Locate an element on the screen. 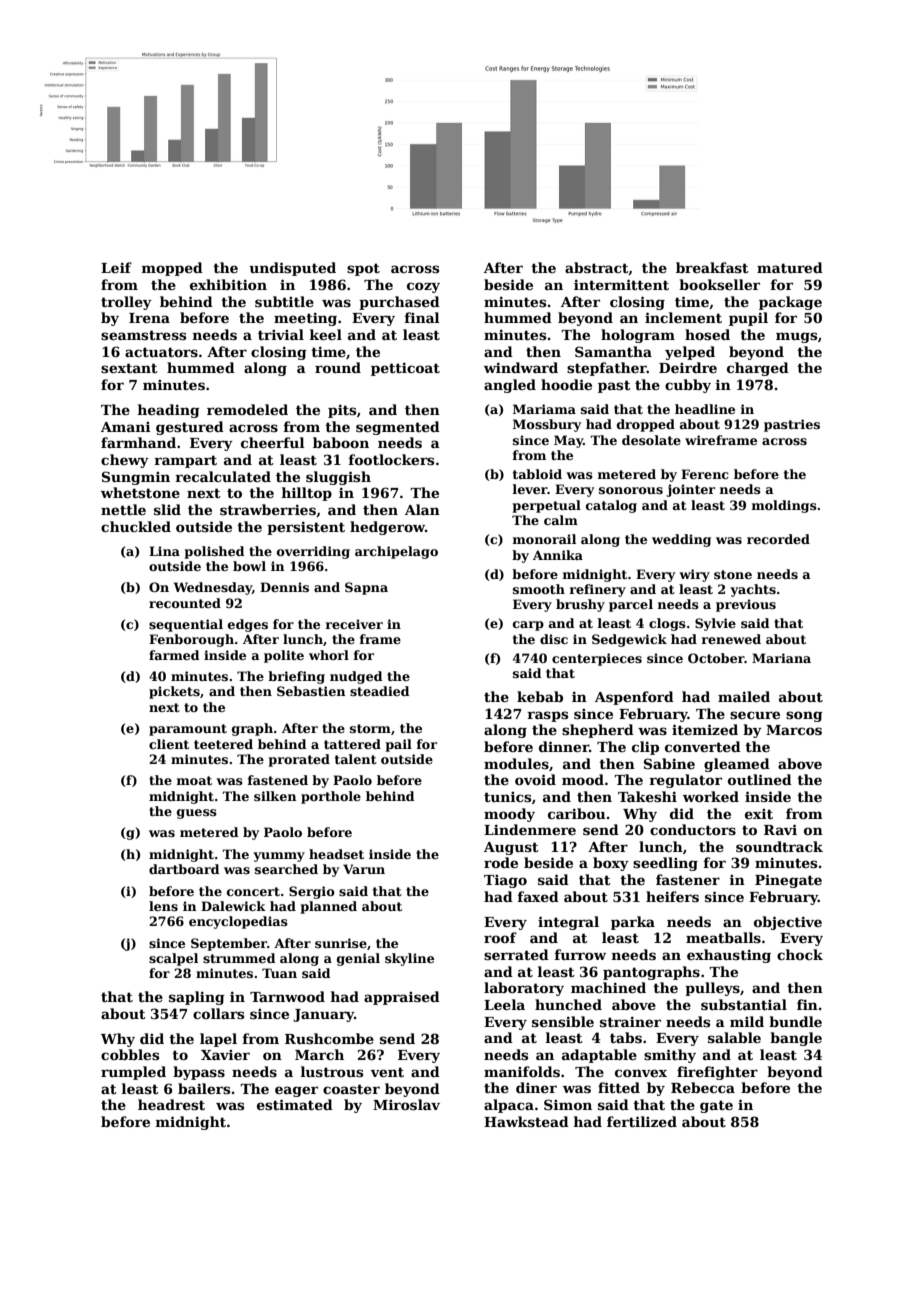 The image size is (924, 1311). slid is located at coordinates (167, 509).
